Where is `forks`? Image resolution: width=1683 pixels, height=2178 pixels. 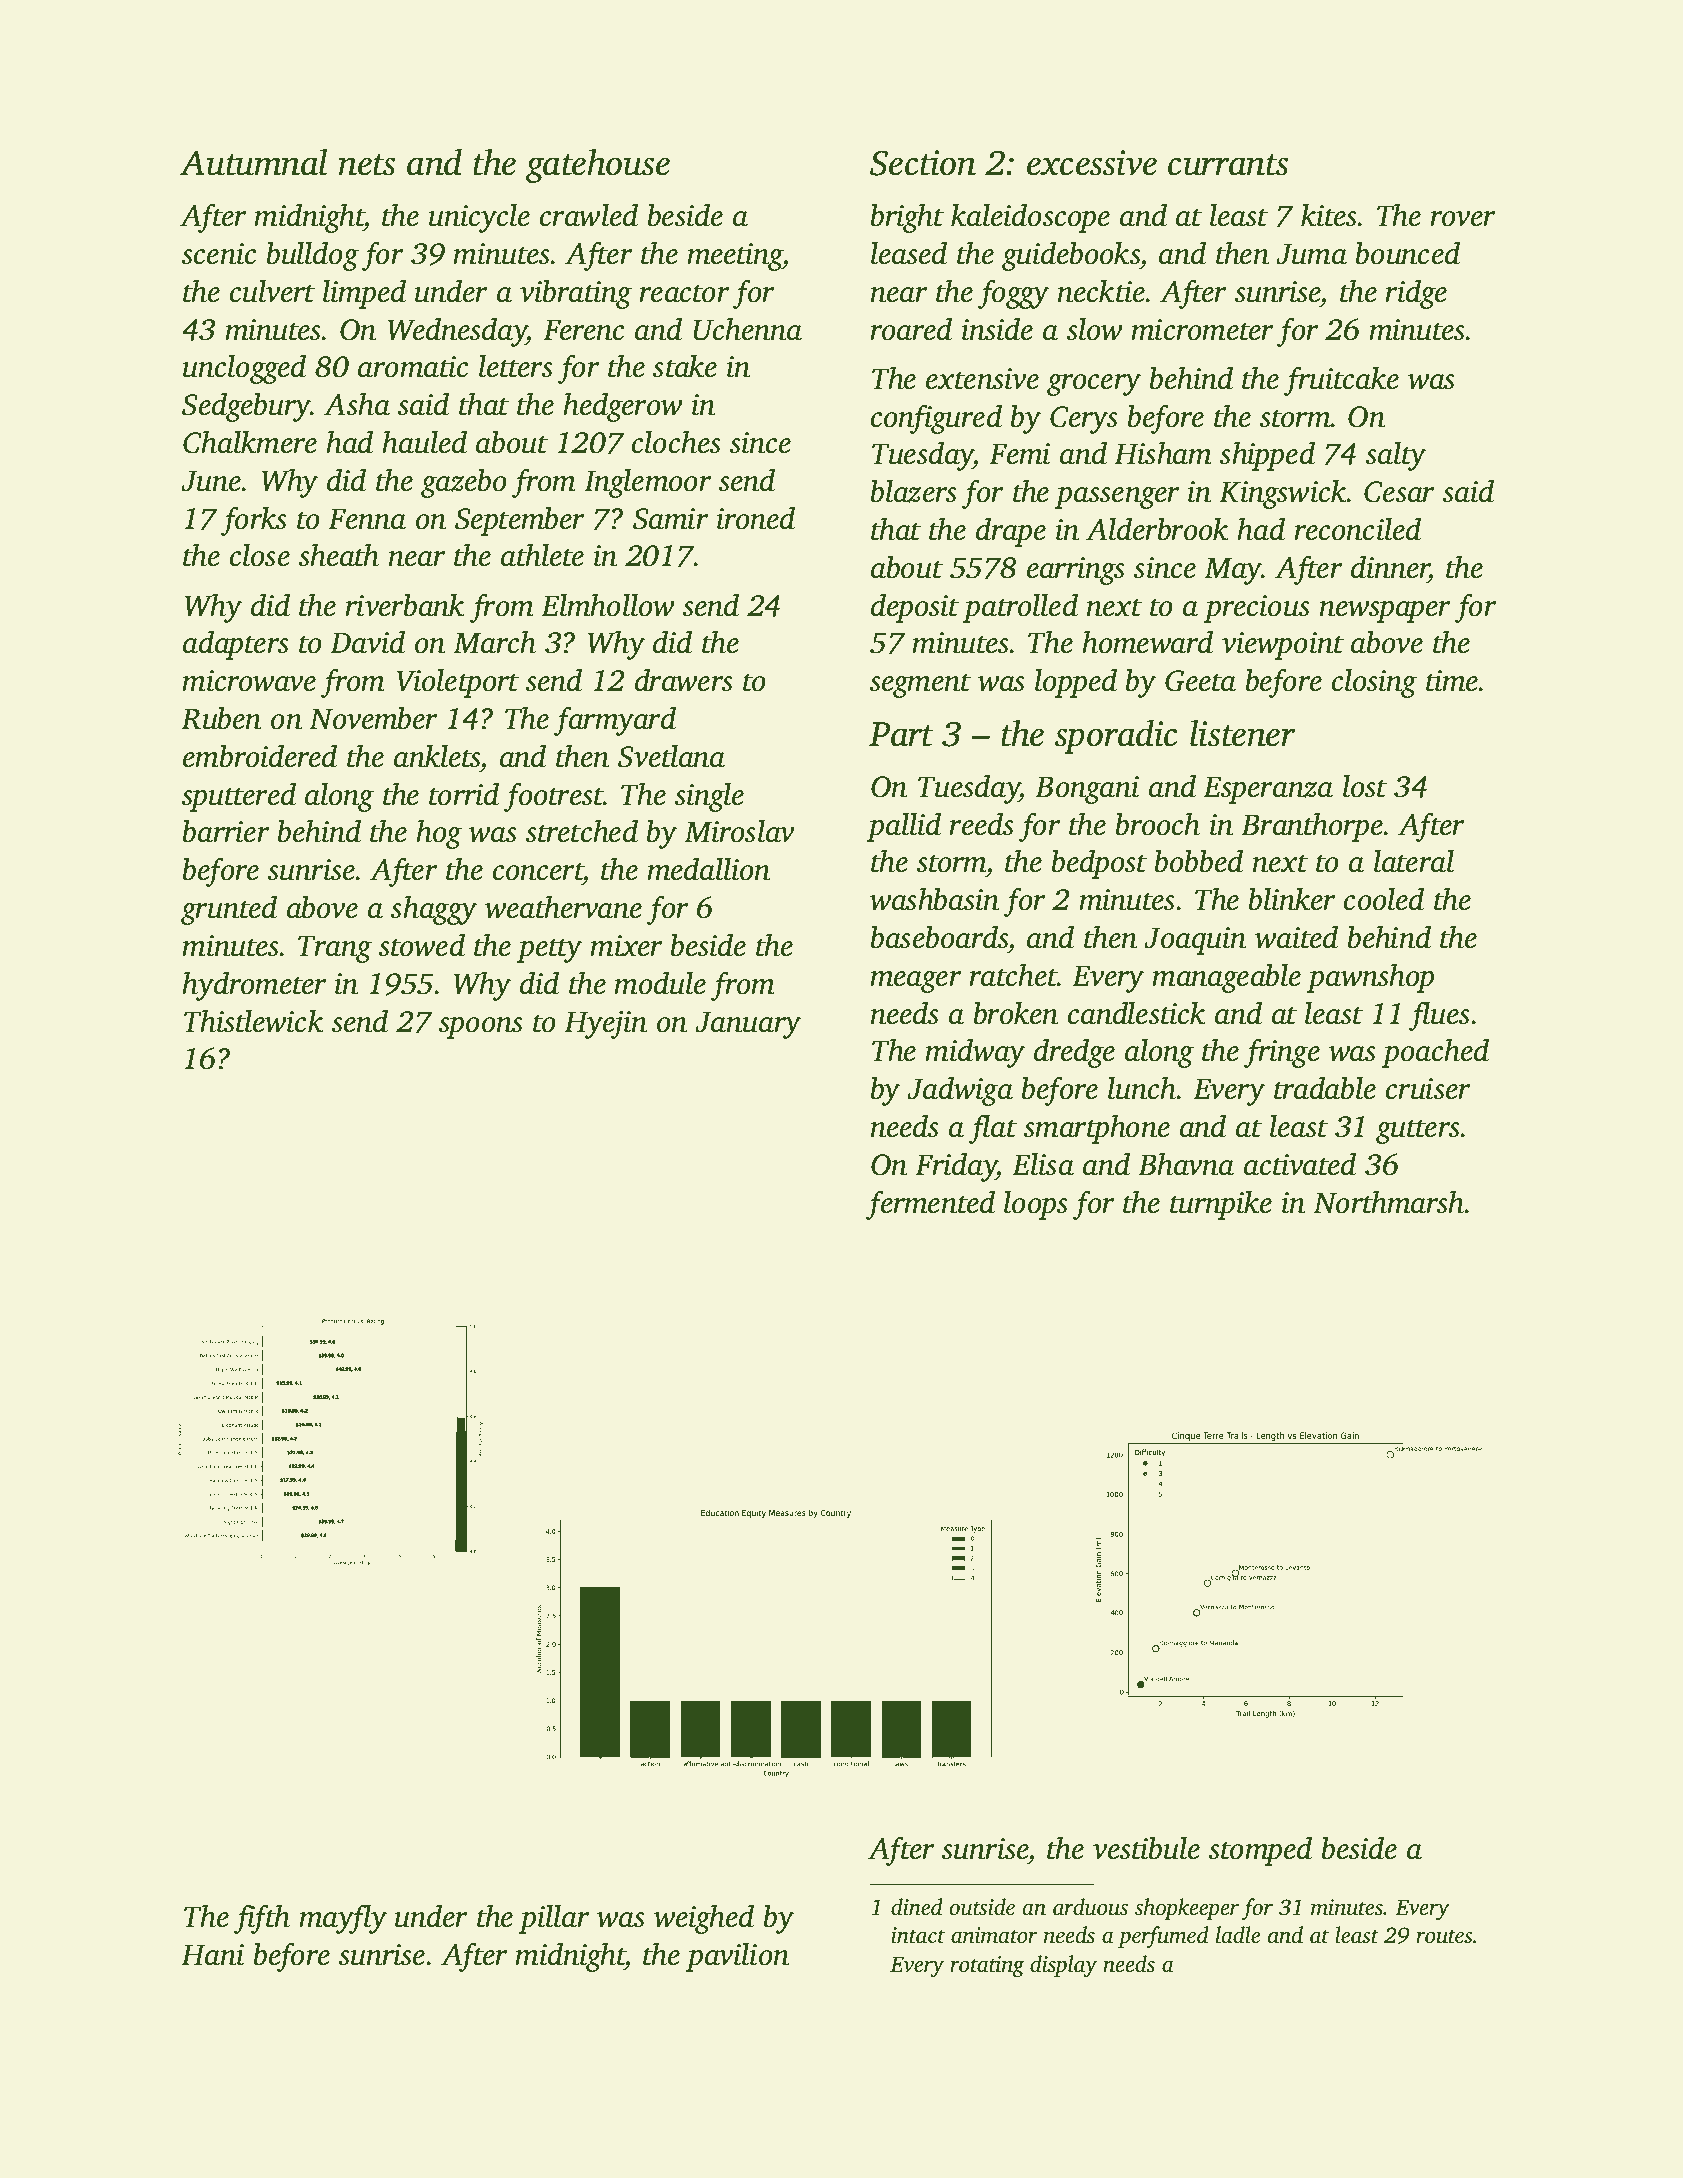
forks is located at coordinates (254, 521).
